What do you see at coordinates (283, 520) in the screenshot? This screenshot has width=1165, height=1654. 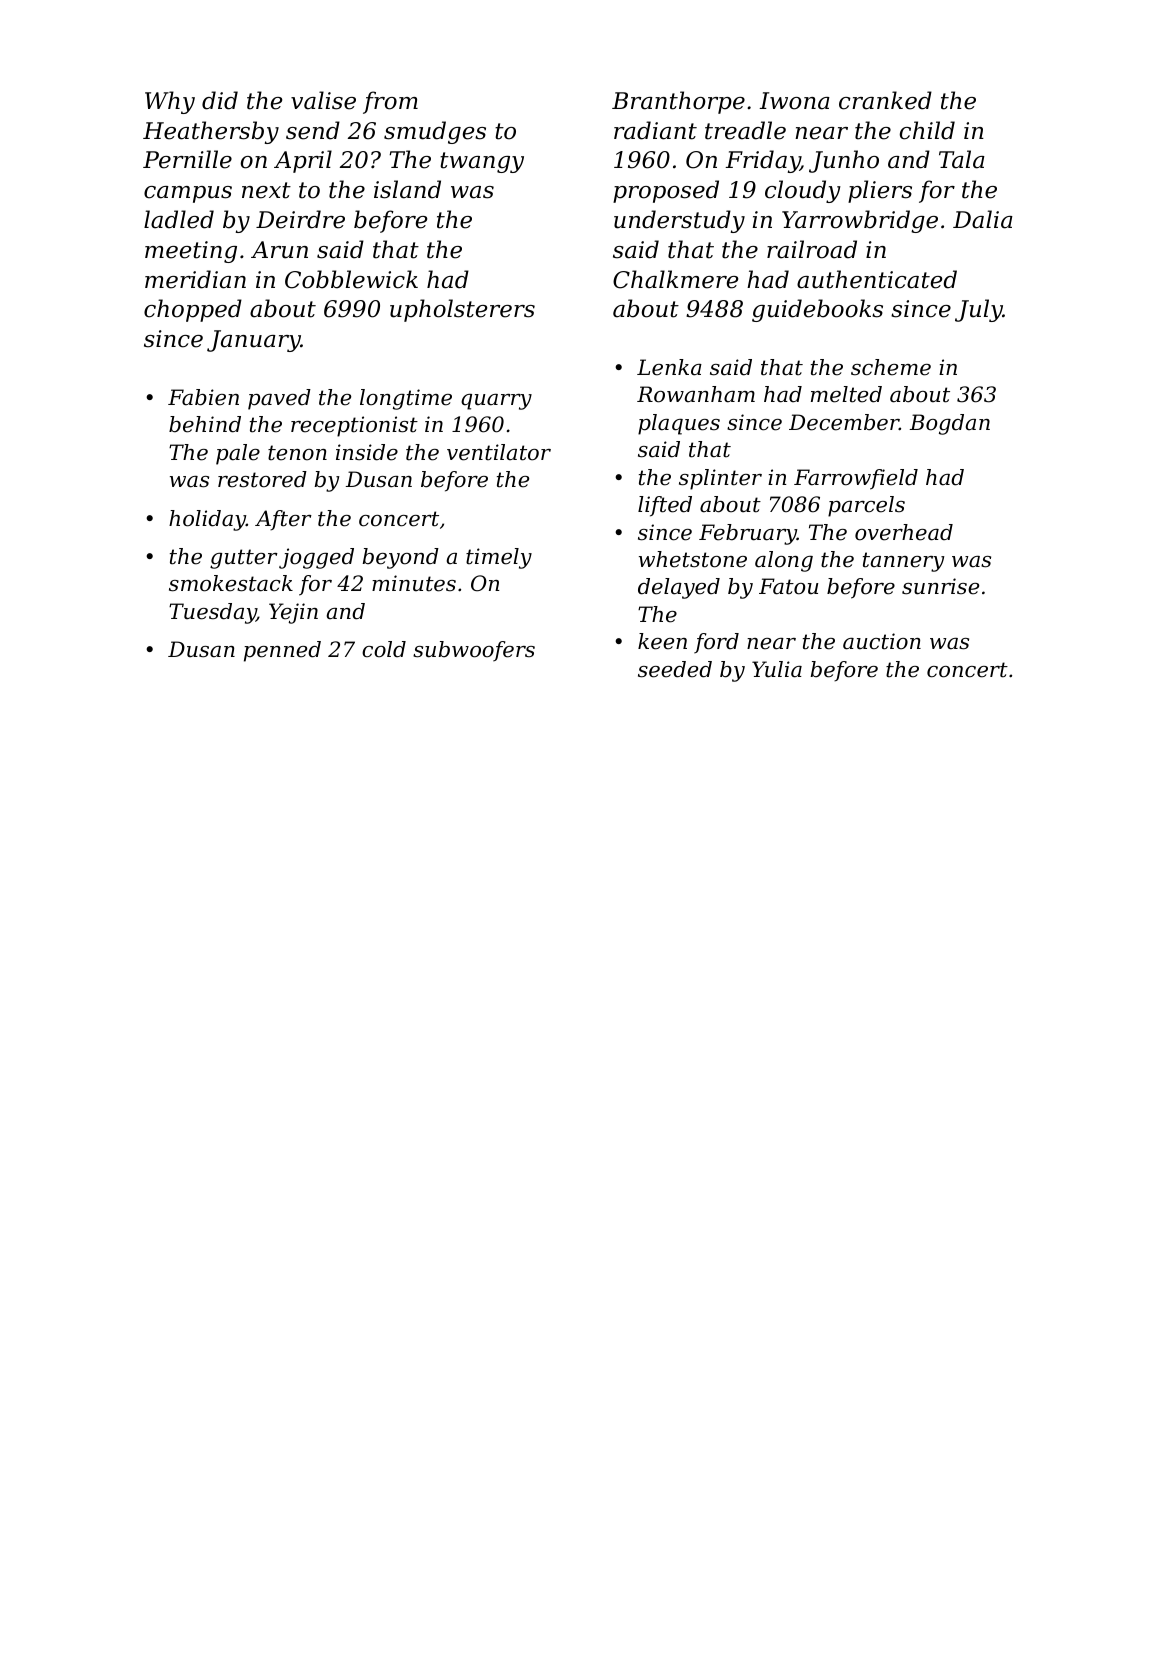 I see `After` at bounding box center [283, 520].
